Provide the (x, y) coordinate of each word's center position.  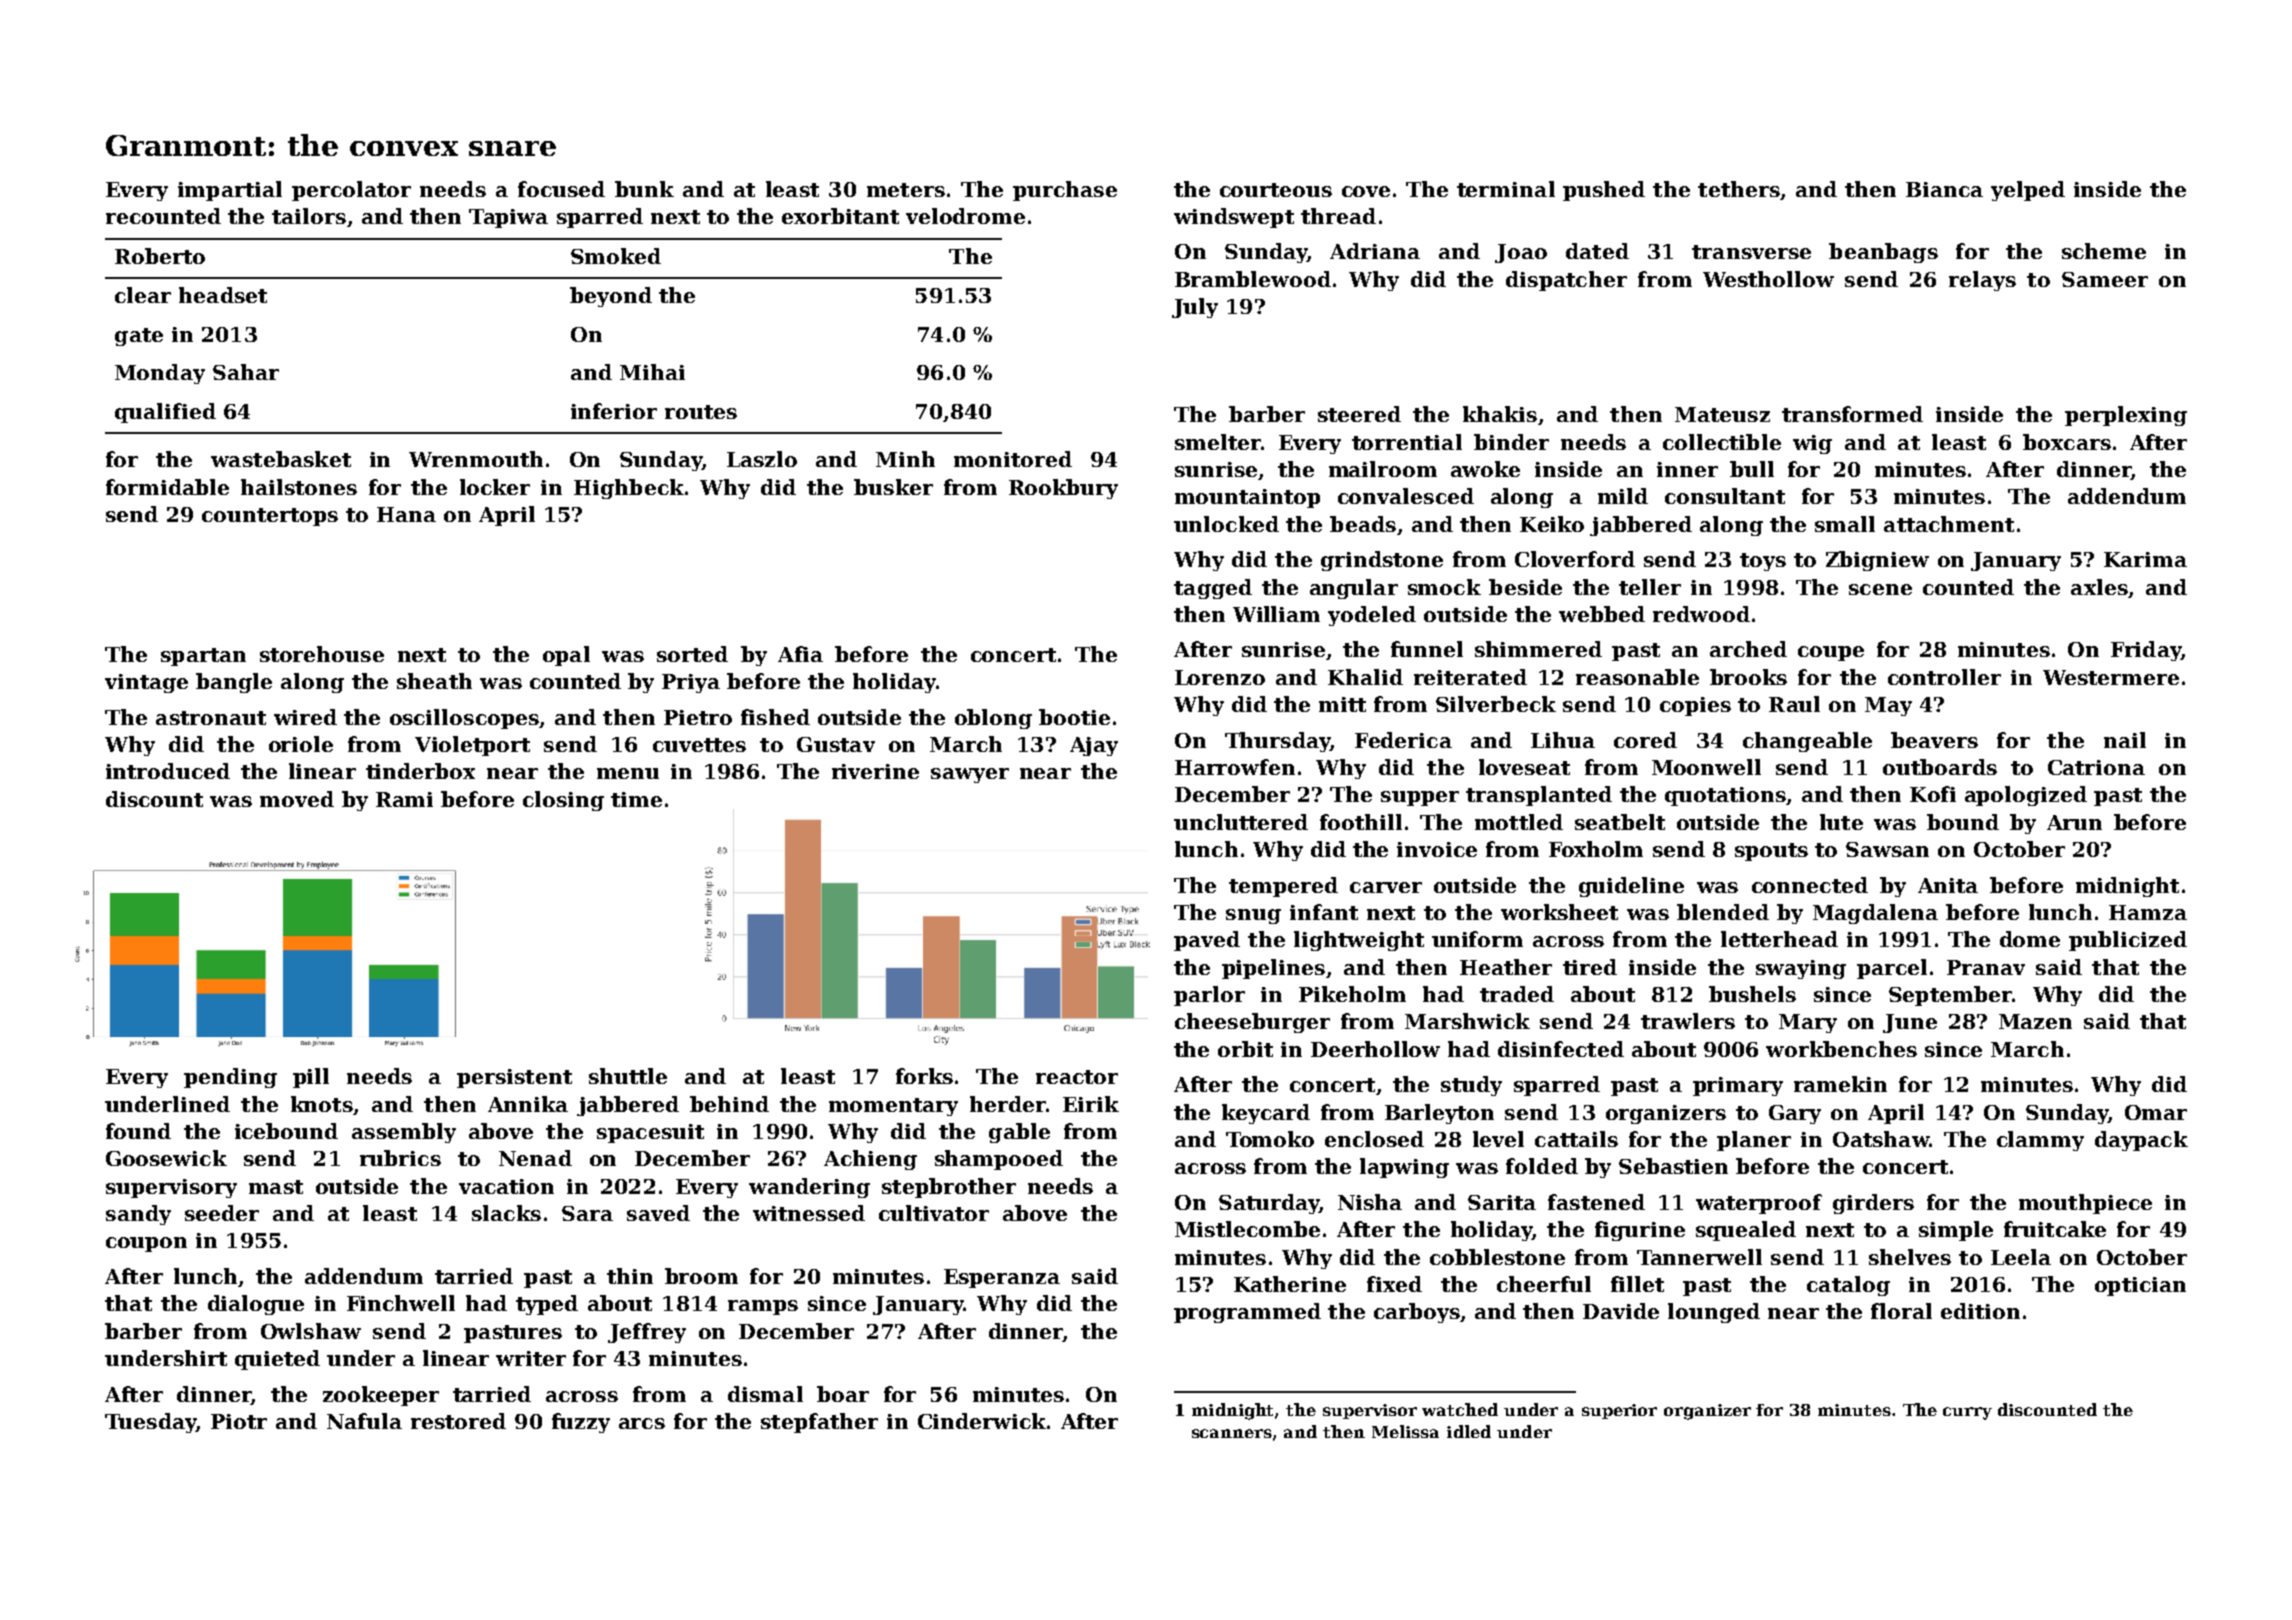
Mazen (2035, 1021)
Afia (800, 654)
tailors (309, 216)
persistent (514, 1078)
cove (1366, 191)
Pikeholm (1352, 994)
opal (566, 656)
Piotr (239, 1421)
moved (297, 799)
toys (1763, 562)
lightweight (1359, 941)
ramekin (1840, 1084)
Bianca (1944, 189)
